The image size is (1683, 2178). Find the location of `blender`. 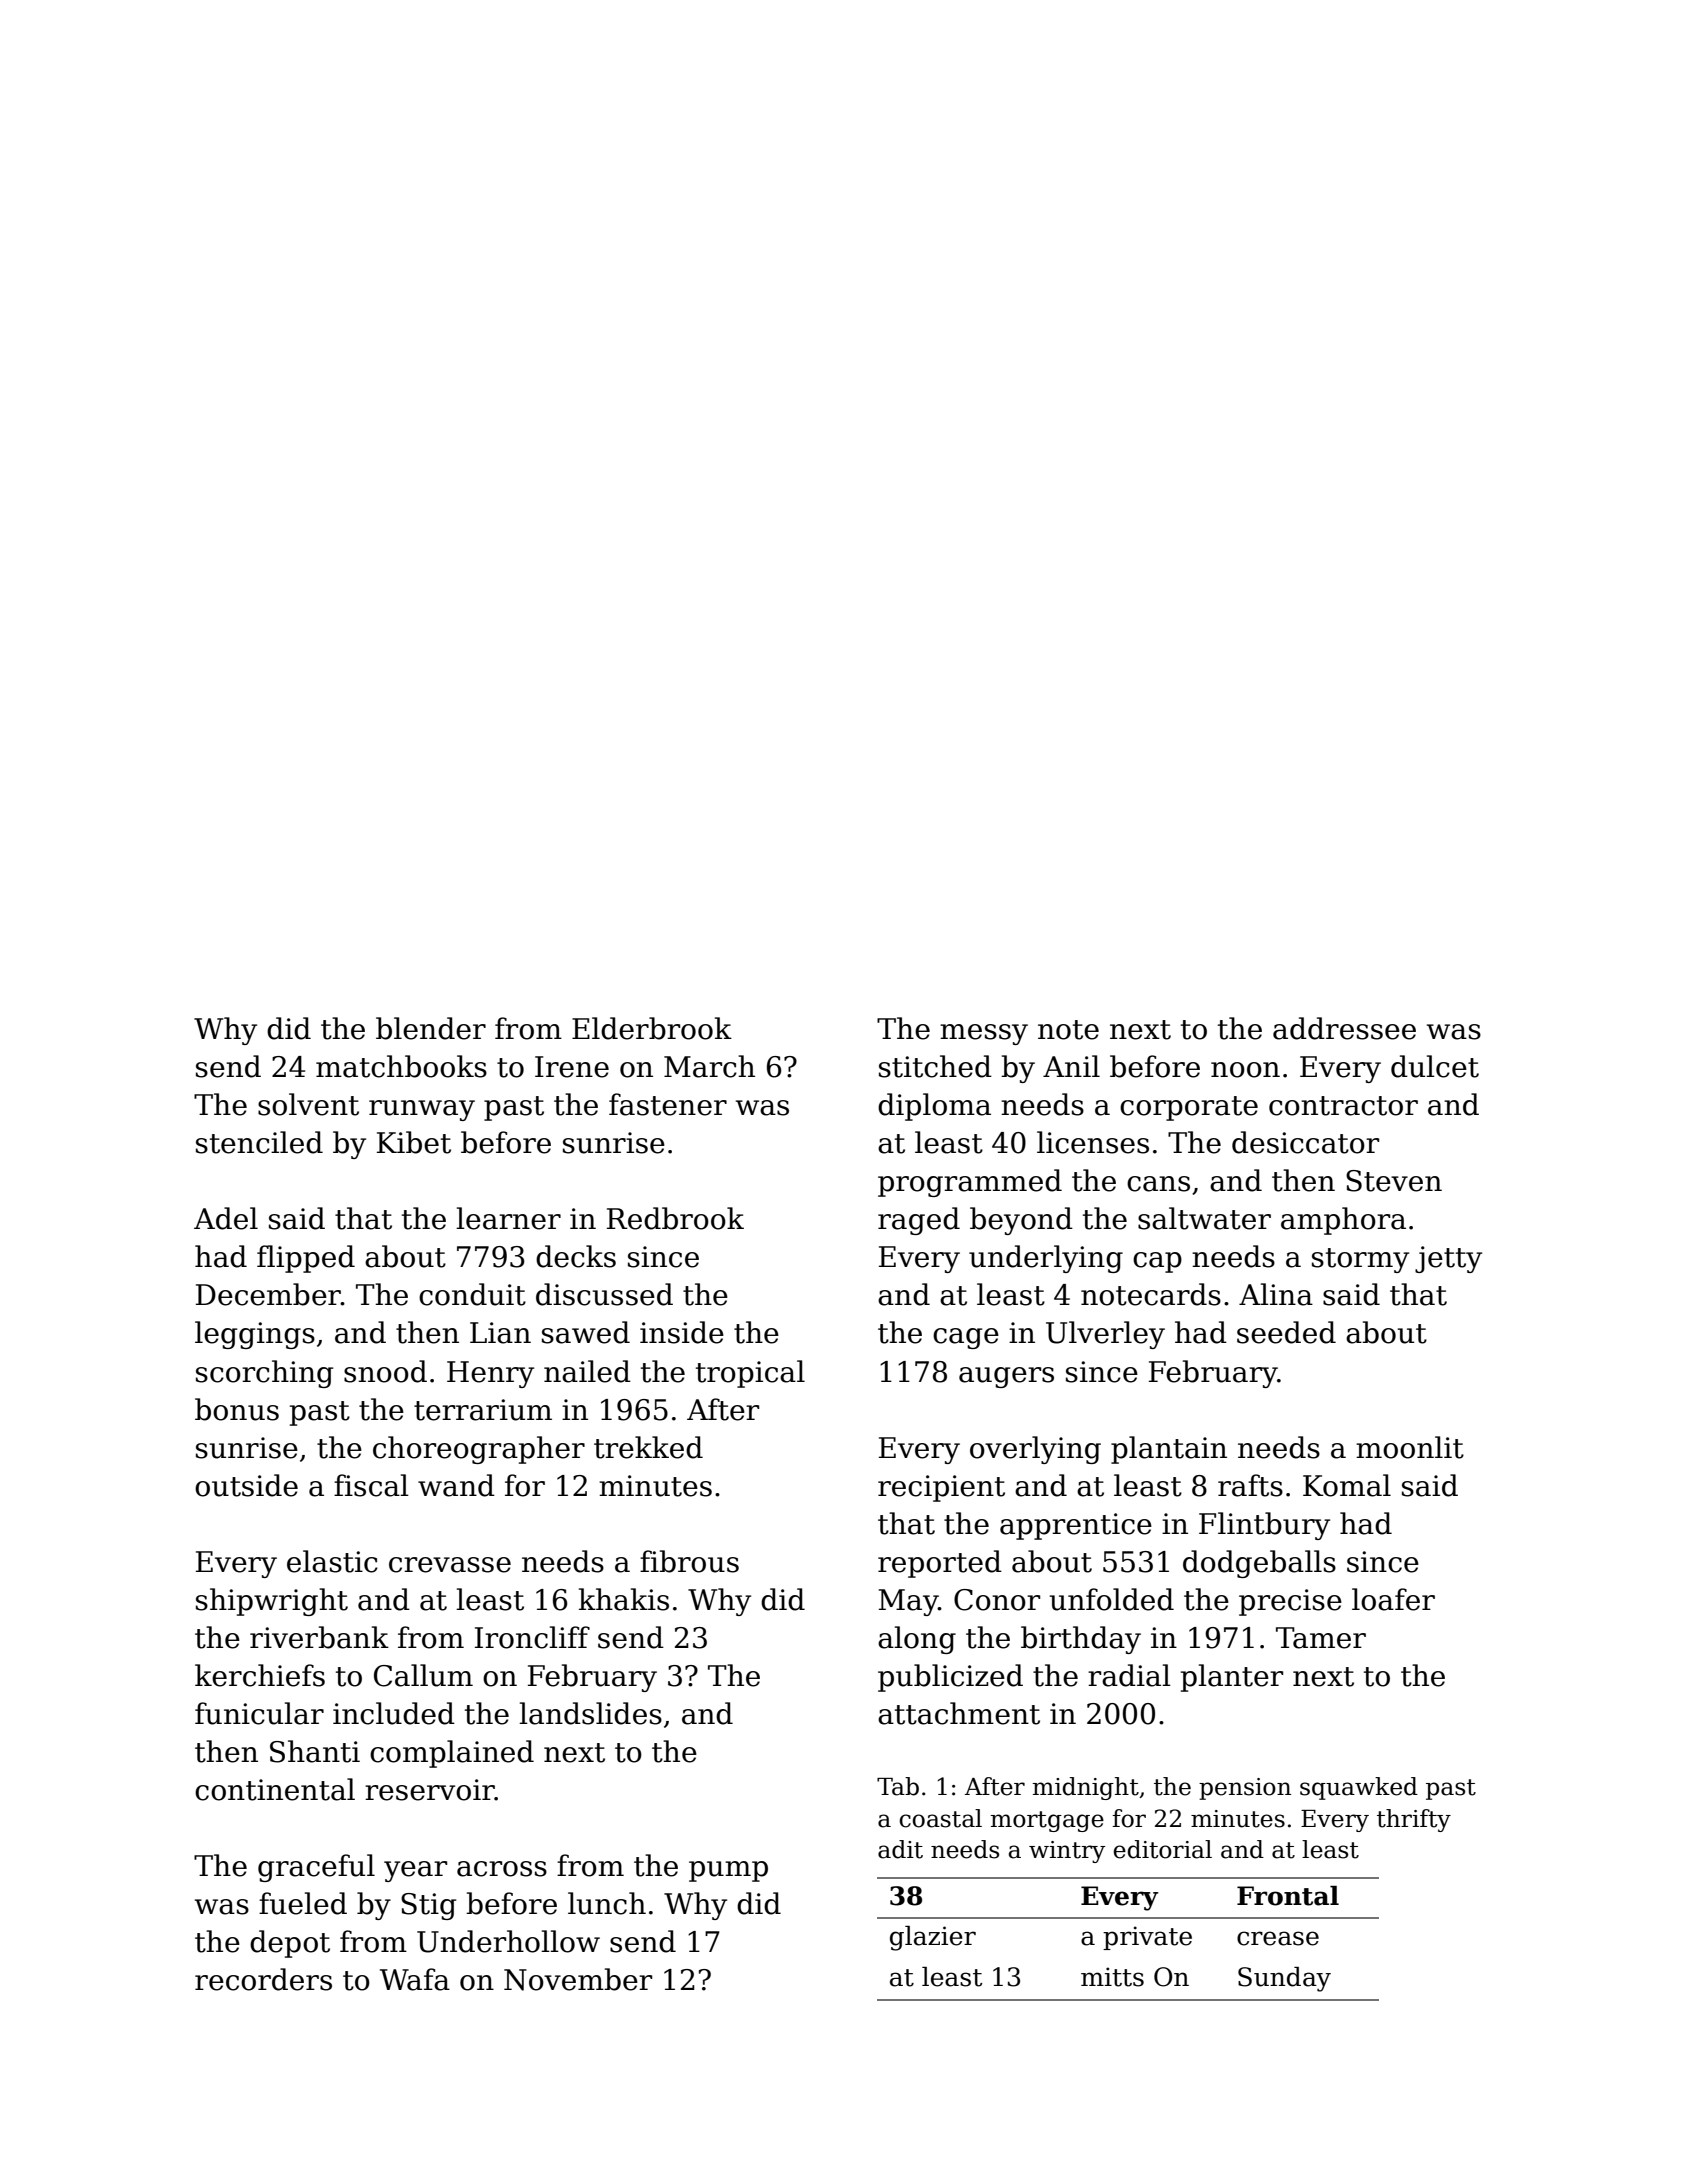

blender is located at coordinates (431, 1028).
